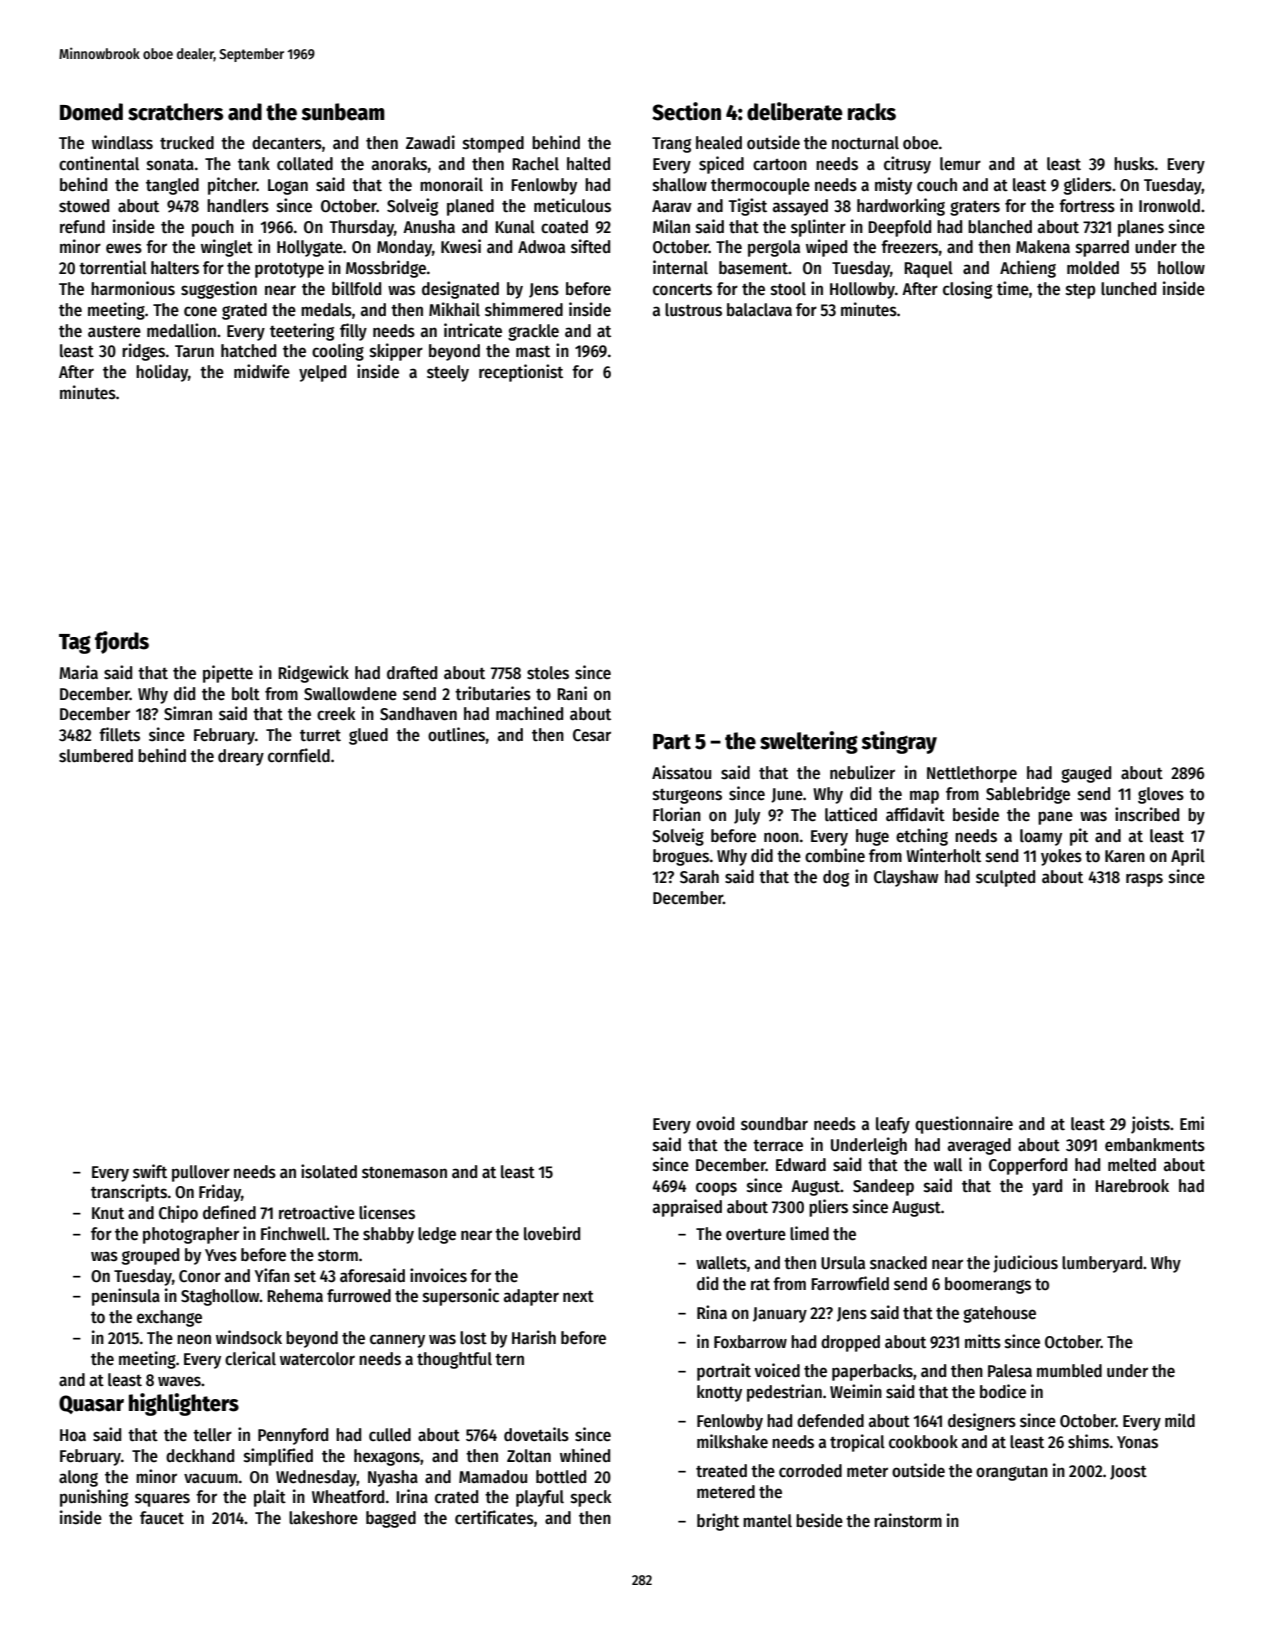  Describe the element at coordinates (780, 1315) in the image. I see `January` at that location.
